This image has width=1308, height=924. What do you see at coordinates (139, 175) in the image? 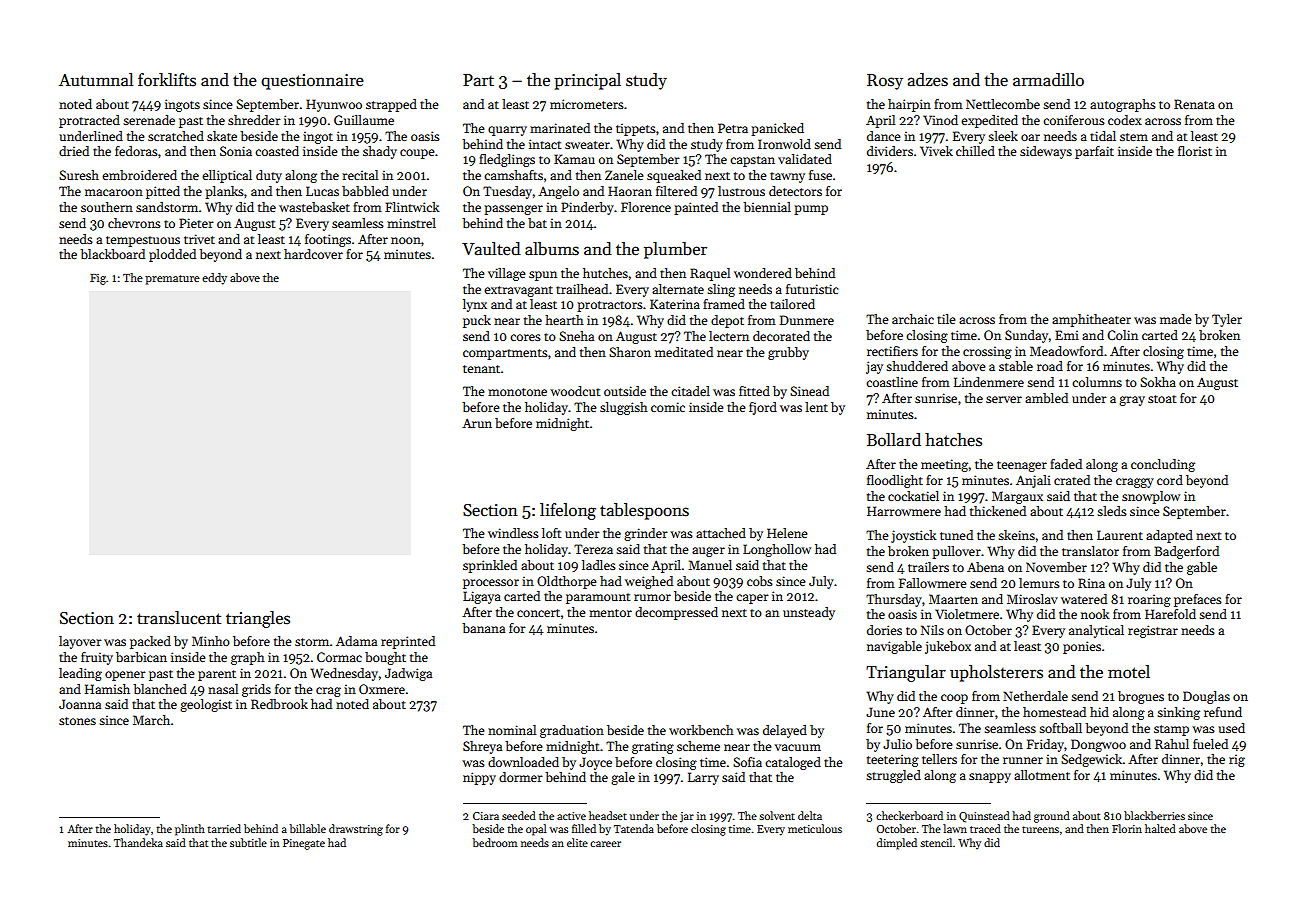
I see `embroidered` at bounding box center [139, 175].
